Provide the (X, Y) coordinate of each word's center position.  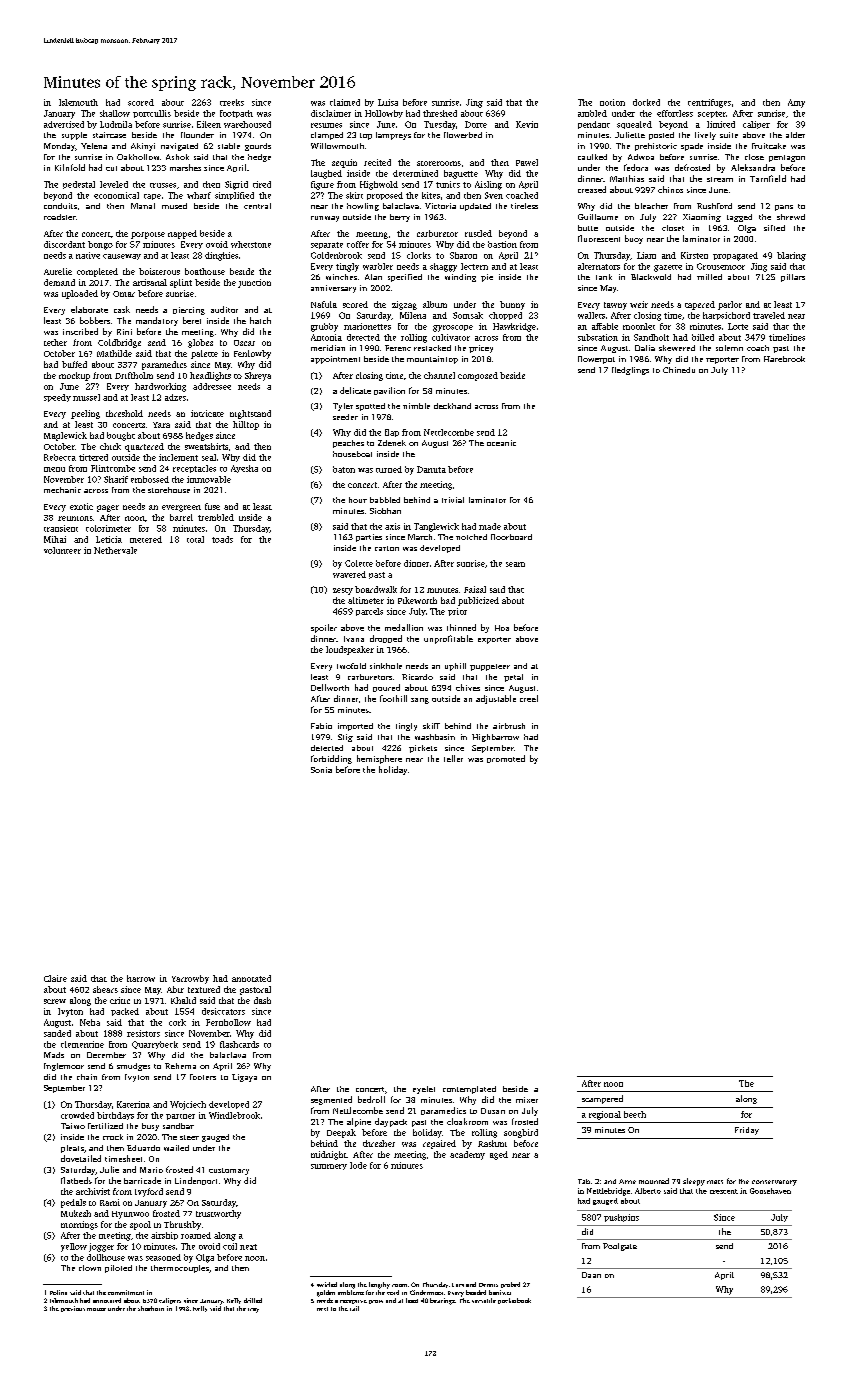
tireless (524, 206)
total (195, 539)
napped (182, 234)
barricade (142, 1180)
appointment (335, 360)
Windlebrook (234, 1115)
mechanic (62, 490)
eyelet (424, 1090)
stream (720, 179)
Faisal (475, 589)
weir (639, 304)
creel (529, 698)
